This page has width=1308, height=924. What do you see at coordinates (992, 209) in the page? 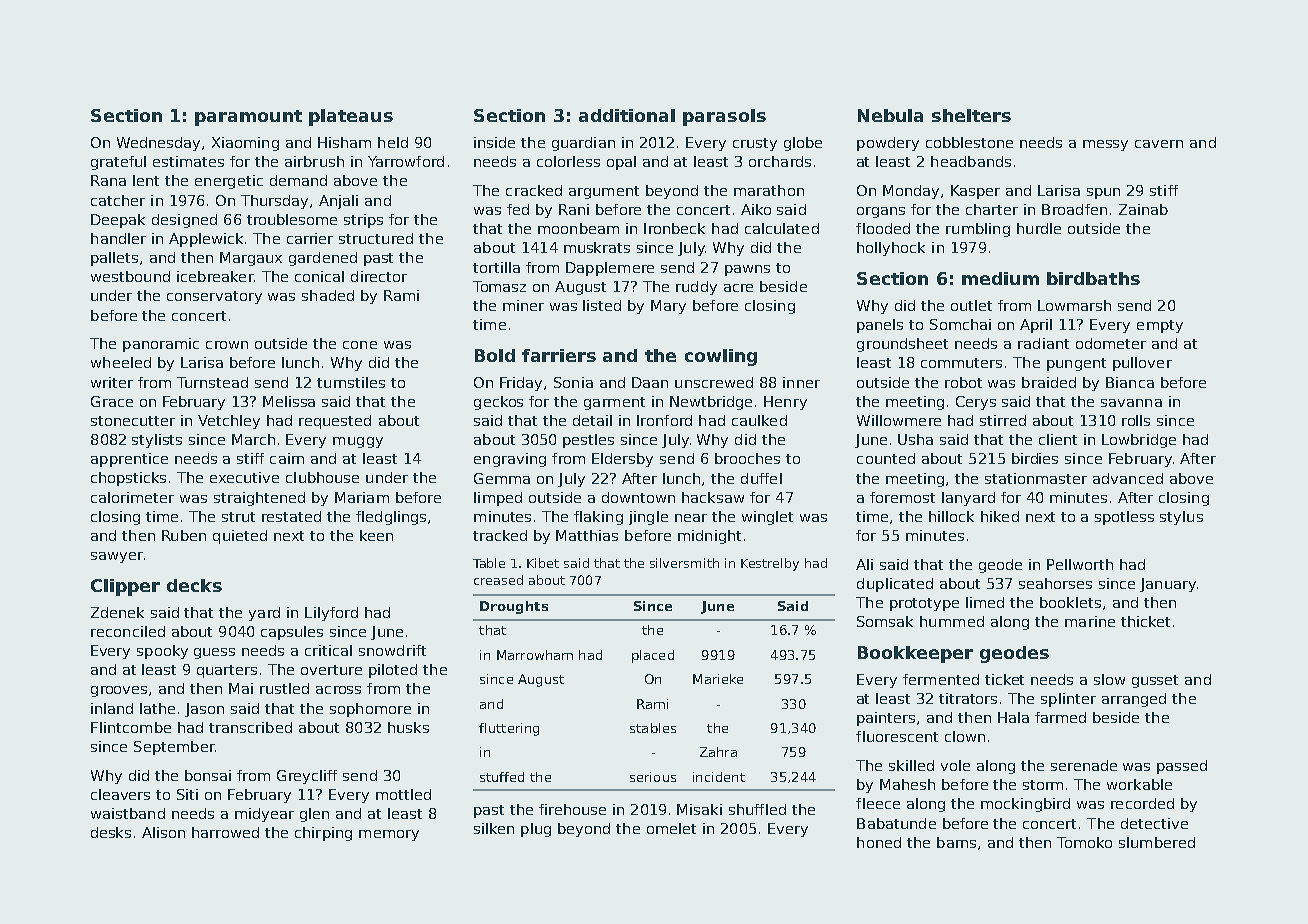
I see `charter` at bounding box center [992, 209].
